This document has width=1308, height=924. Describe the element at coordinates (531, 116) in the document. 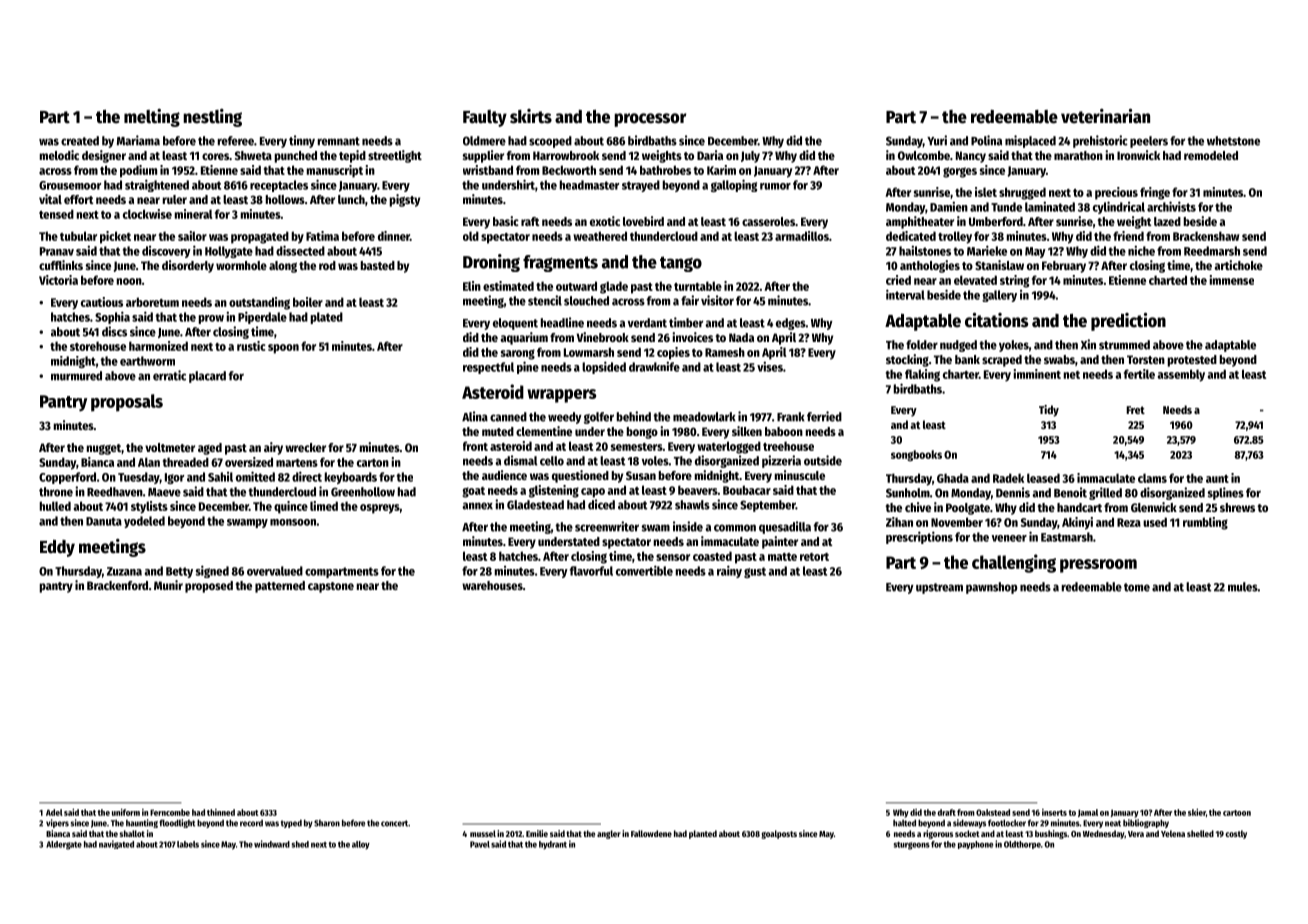

I see `skirts` at that location.
